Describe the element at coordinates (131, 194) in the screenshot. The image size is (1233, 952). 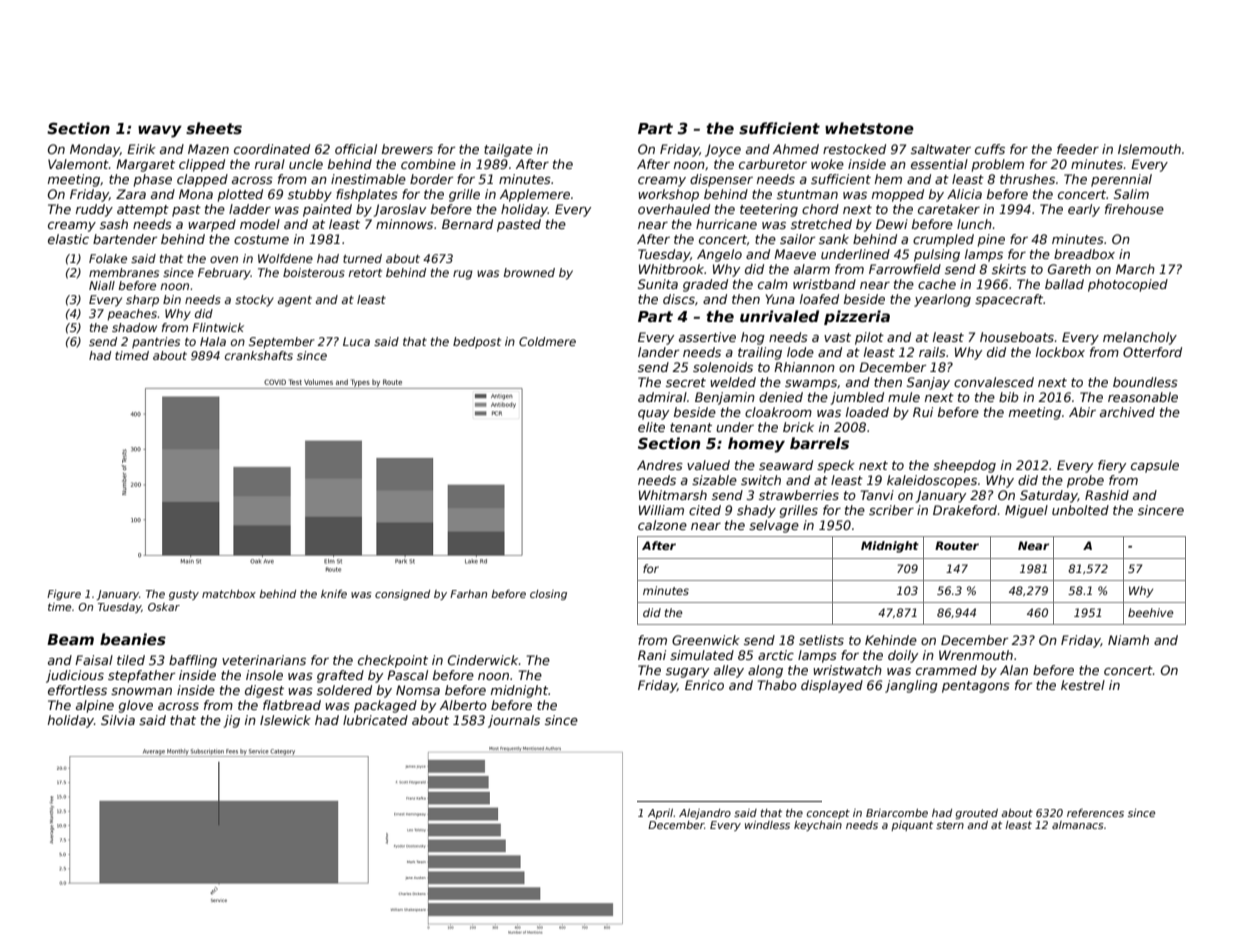
I see `Zara` at that location.
